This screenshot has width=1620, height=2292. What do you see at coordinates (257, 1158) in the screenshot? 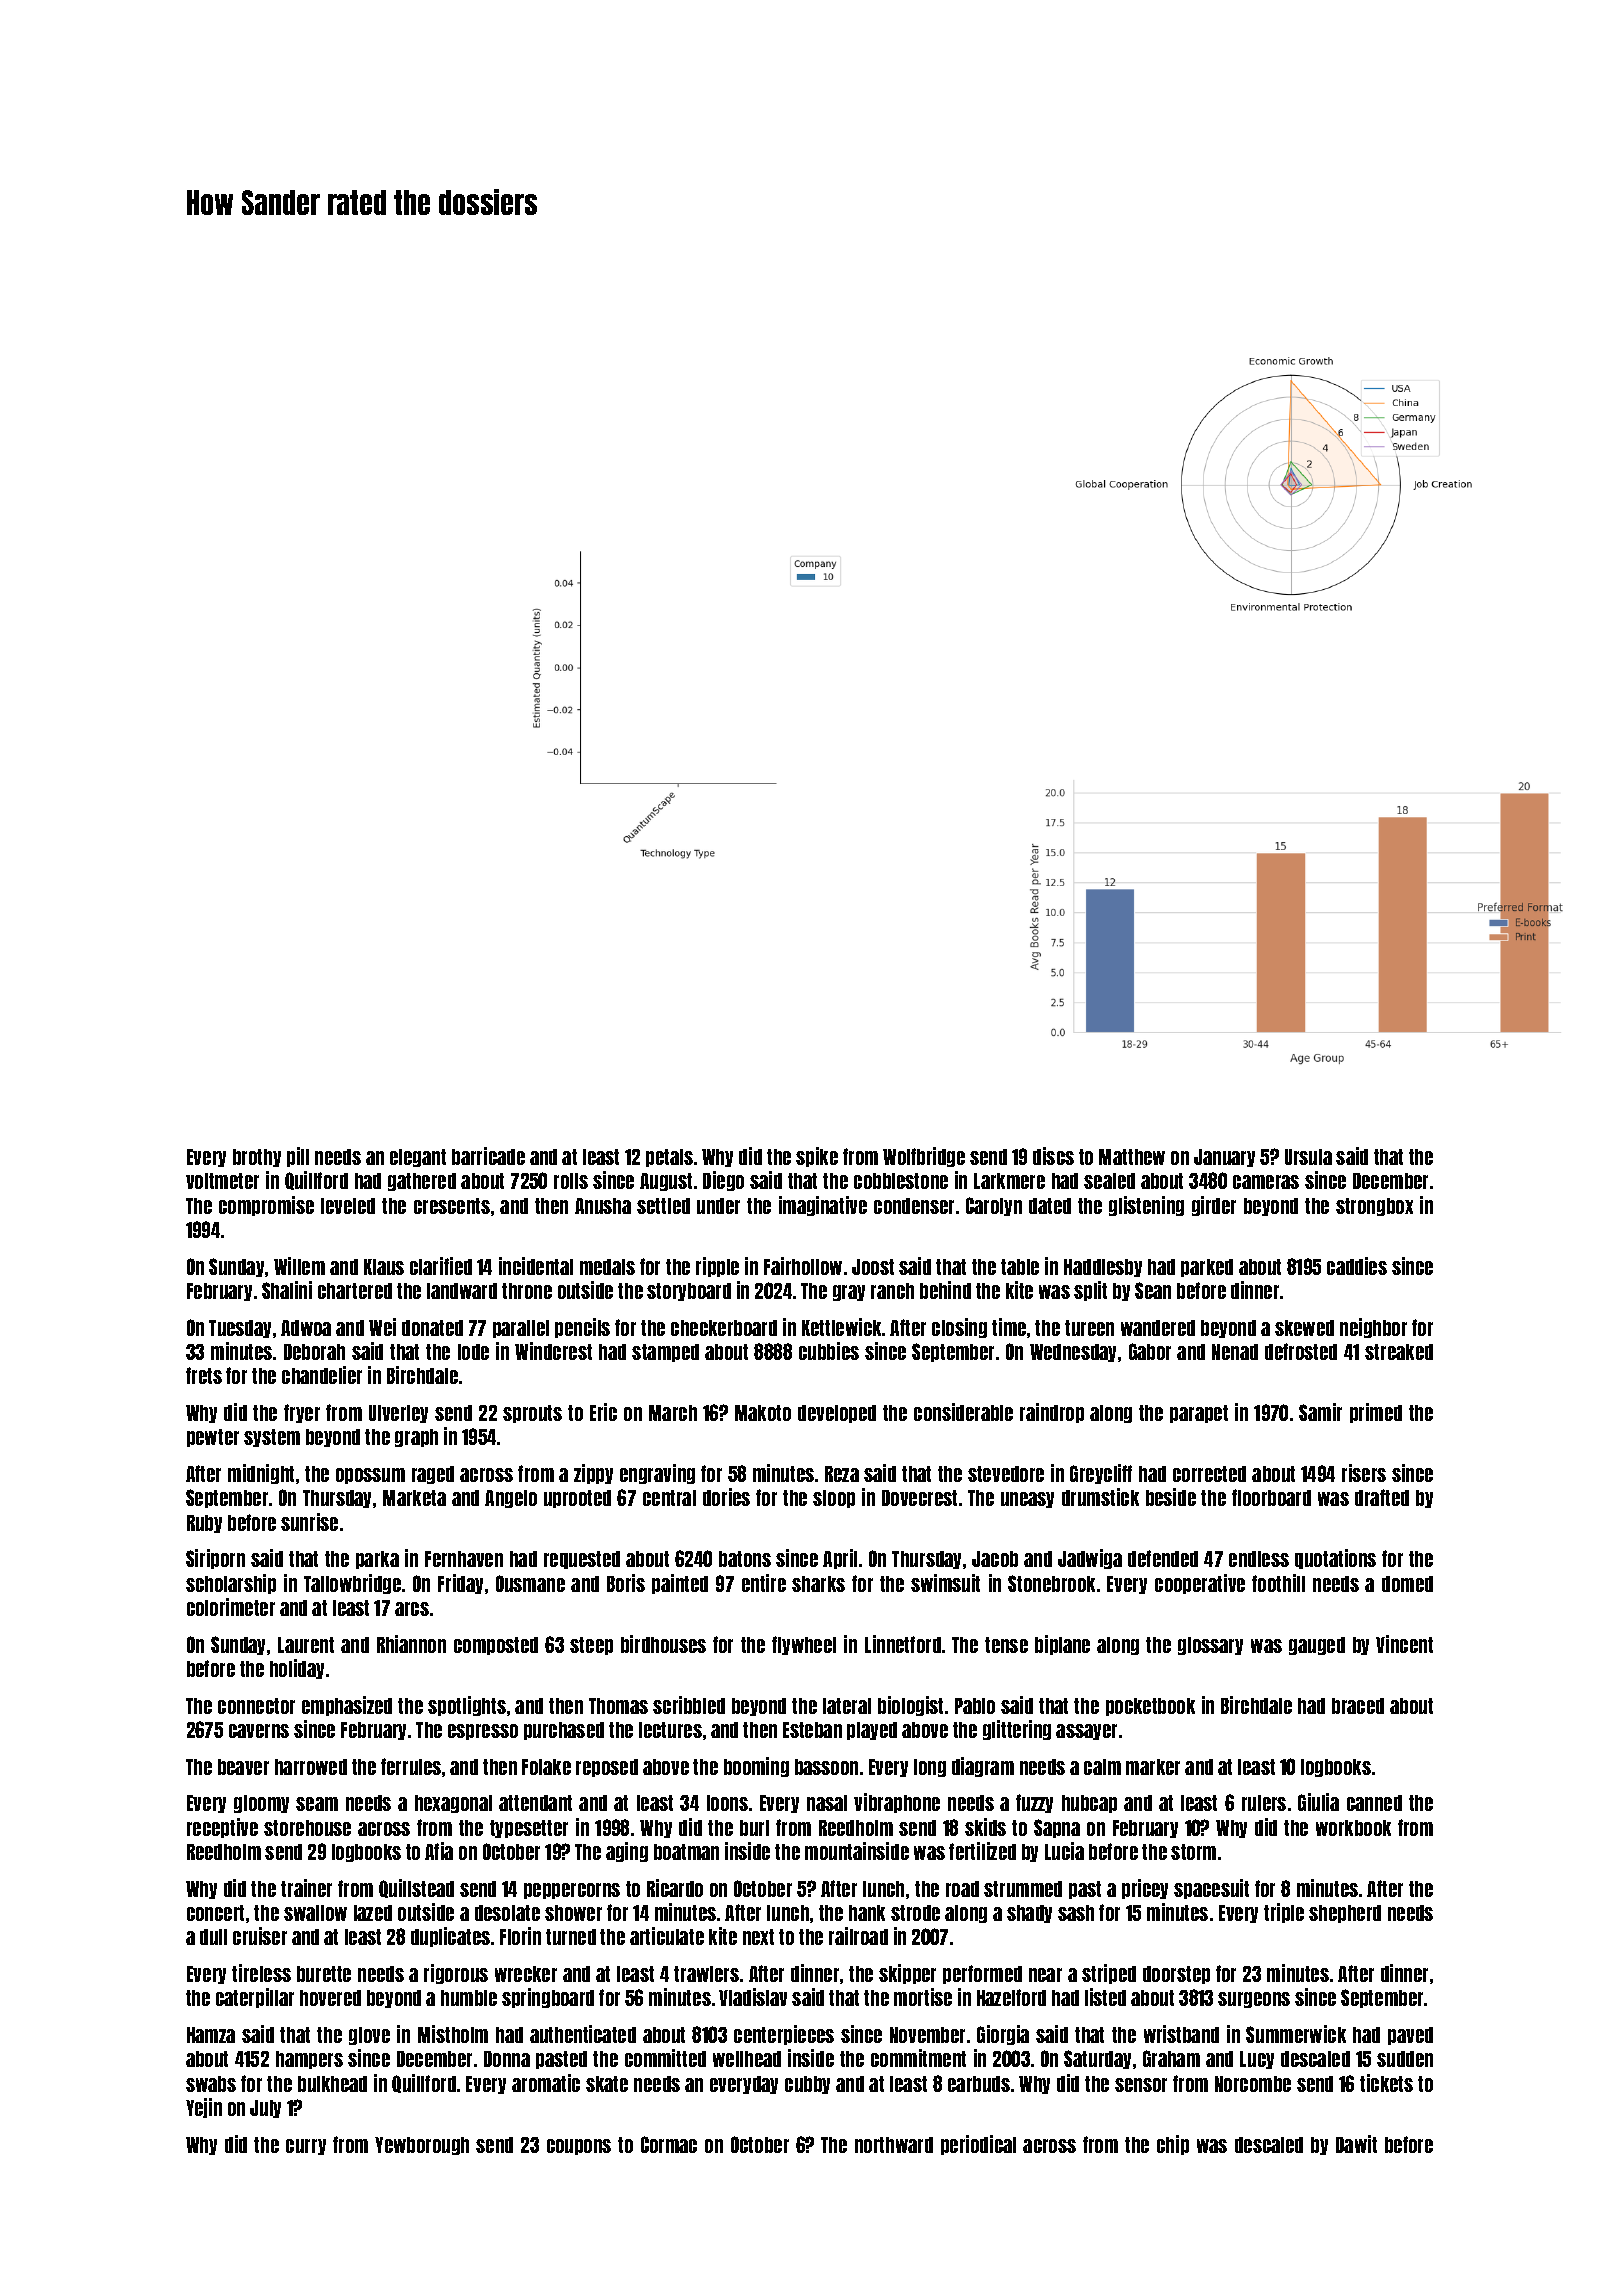
I see `brothy` at bounding box center [257, 1158].
